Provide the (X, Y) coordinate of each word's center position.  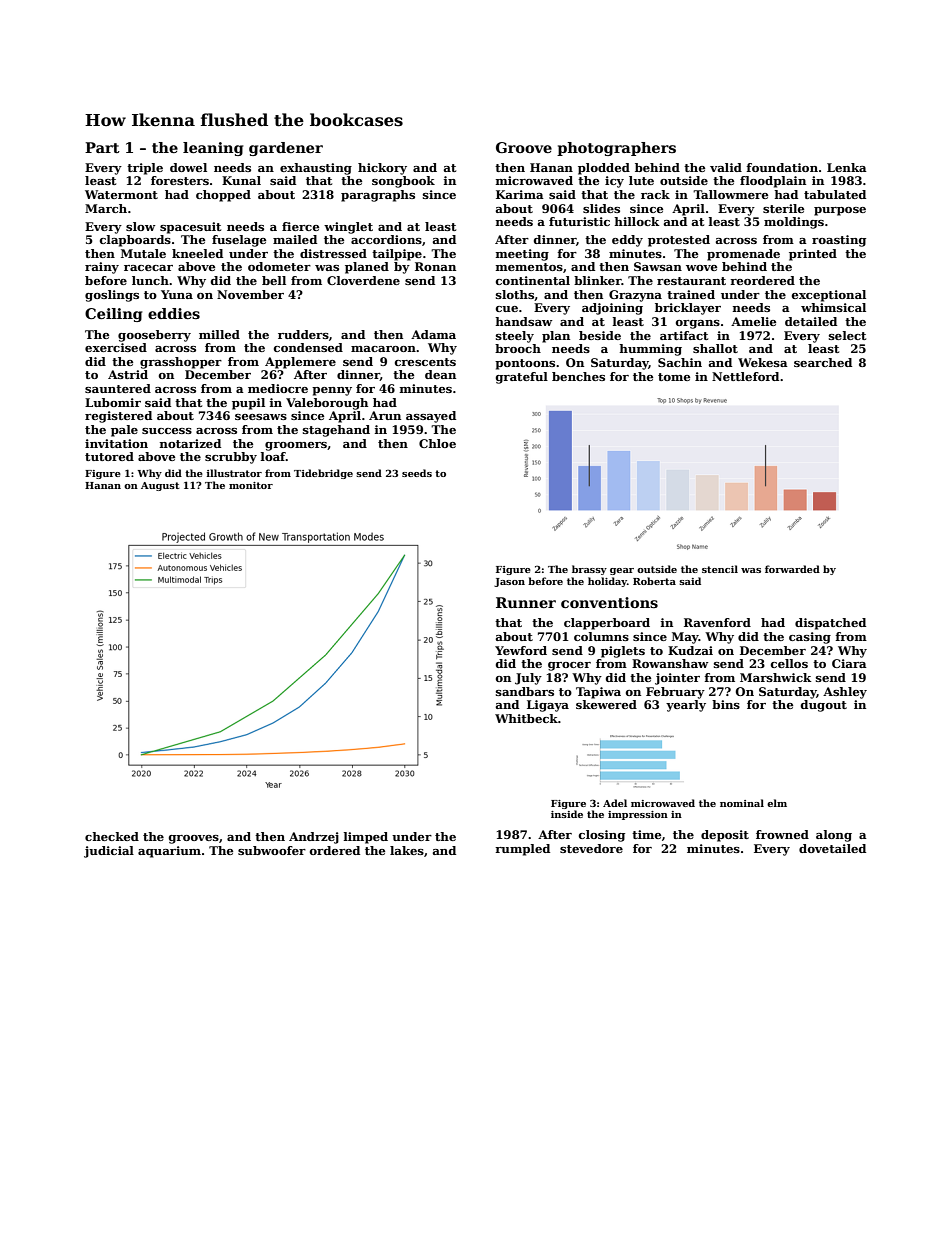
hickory (382, 169)
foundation (782, 167)
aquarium (169, 852)
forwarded (792, 569)
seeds (417, 473)
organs (698, 324)
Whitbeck (526, 718)
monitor (251, 485)
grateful (522, 378)
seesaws (261, 417)
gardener (286, 149)
